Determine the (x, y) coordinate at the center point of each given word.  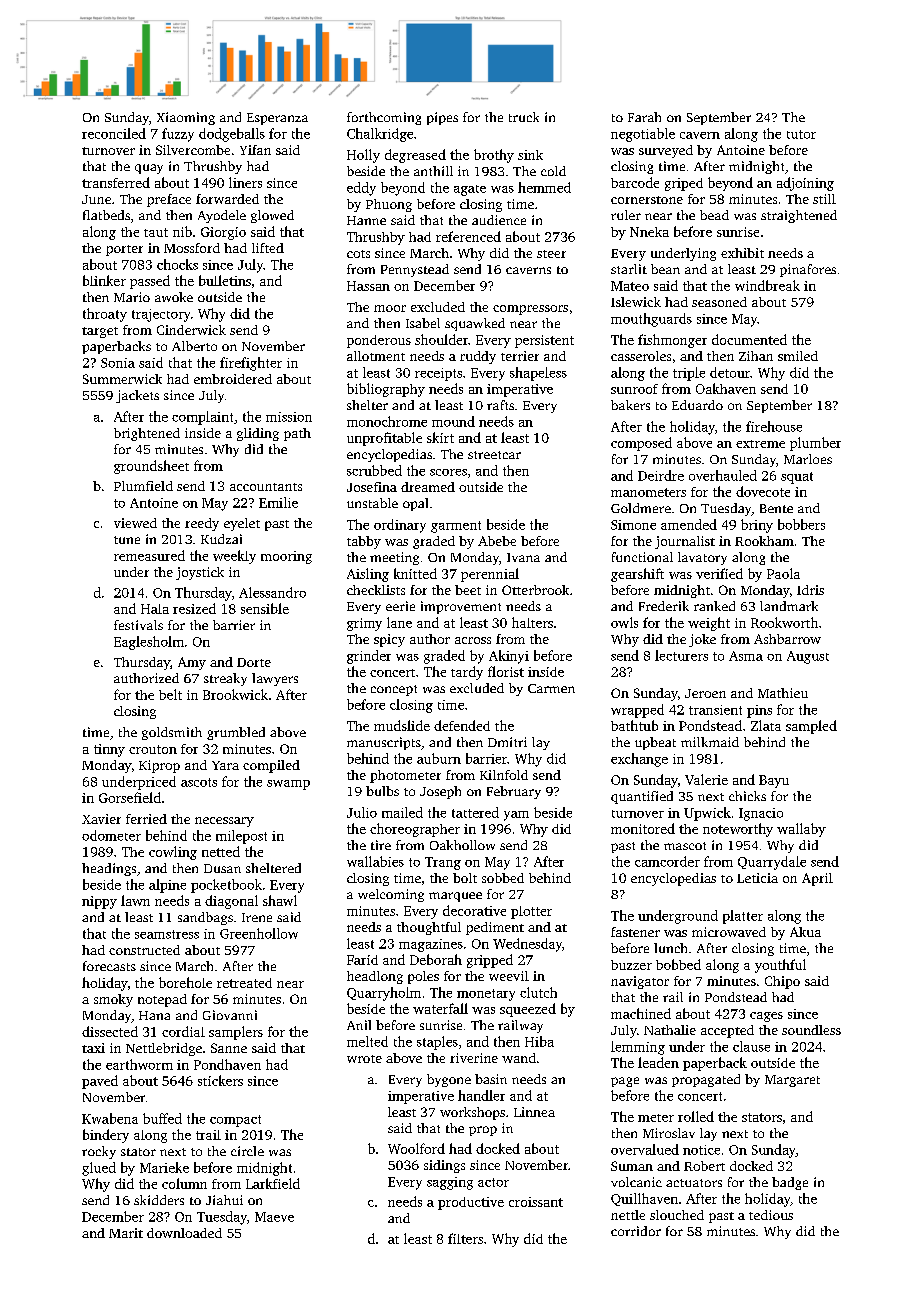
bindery (106, 1136)
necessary (224, 822)
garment (456, 527)
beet (468, 590)
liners (245, 182)
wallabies (375, 861)
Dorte (254, 662)
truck (524, 117)
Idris (810, 590)
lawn (135, 900)
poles (423, 977)
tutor (801, 134)
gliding (258, 434)
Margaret (792, 1081)
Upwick (707, 814)
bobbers (801, 524)
